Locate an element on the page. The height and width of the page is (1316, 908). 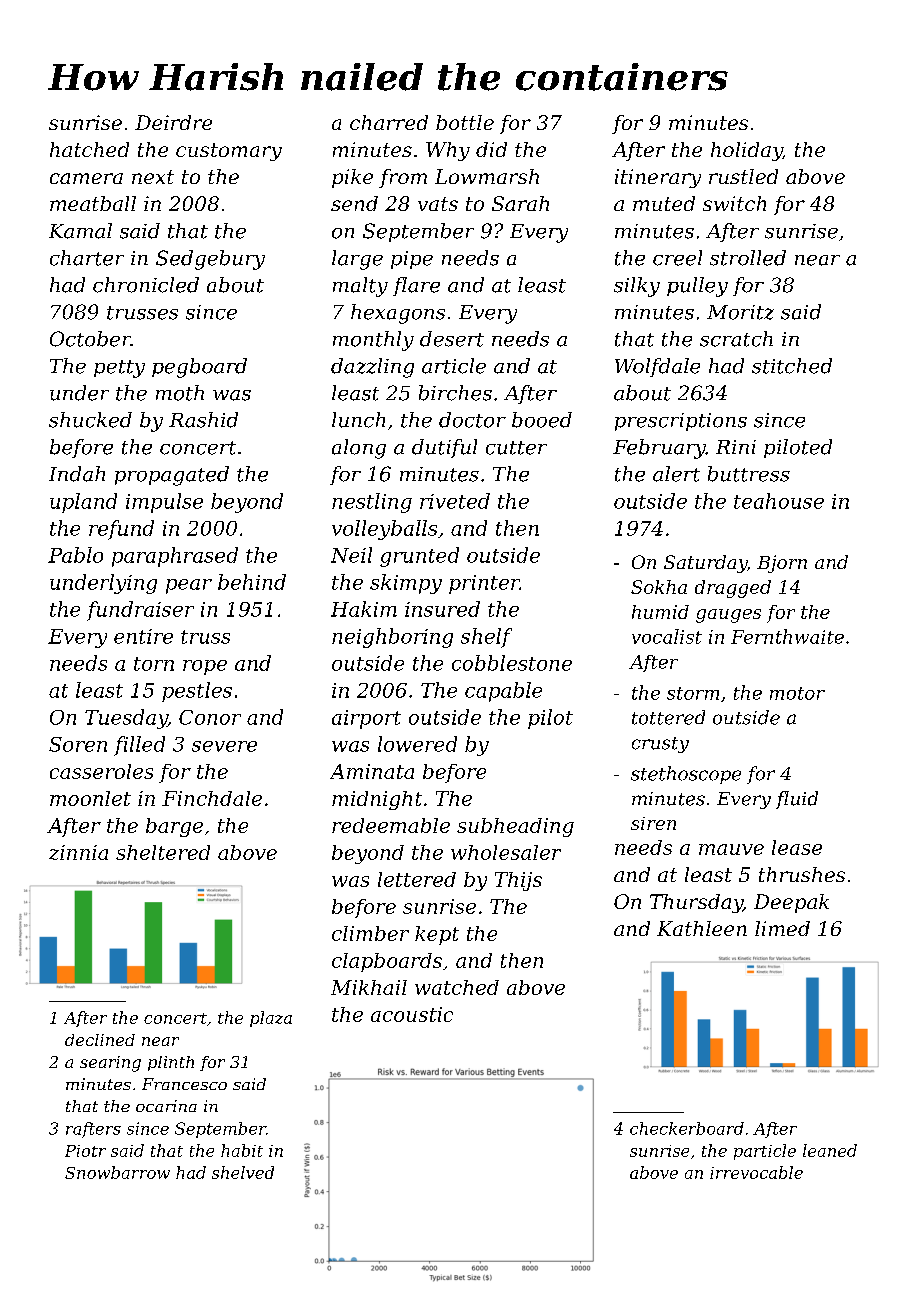
Kamal is located at coordinates (80, 231).
